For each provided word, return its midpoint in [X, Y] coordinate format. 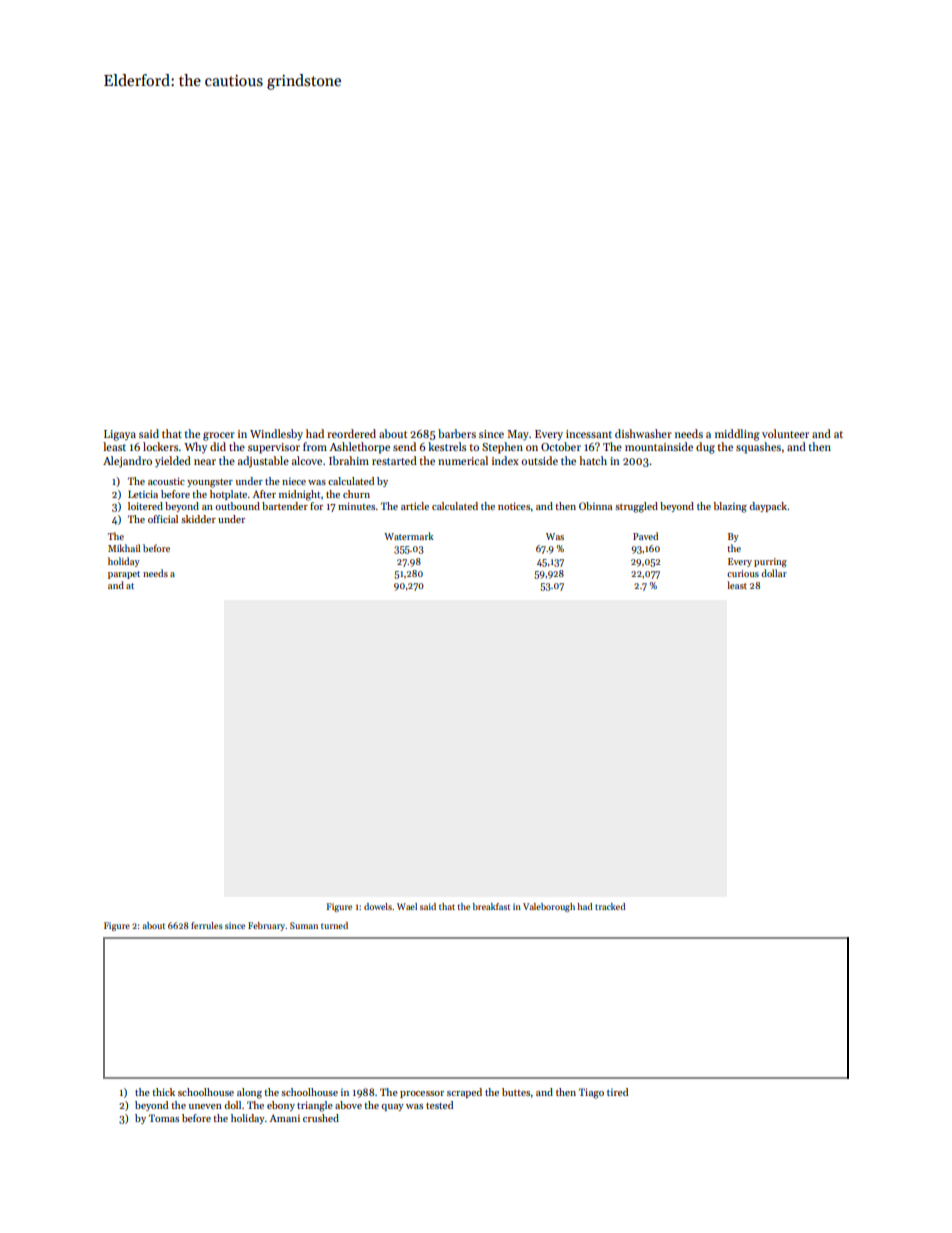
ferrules [207, 925]
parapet [124, 575]
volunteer [785, 433]
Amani [285, 1118]
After [264, 494]
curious [743, 573]
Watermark [409, 536]
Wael [407, 906]
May [518, 435]
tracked [610, 906]
